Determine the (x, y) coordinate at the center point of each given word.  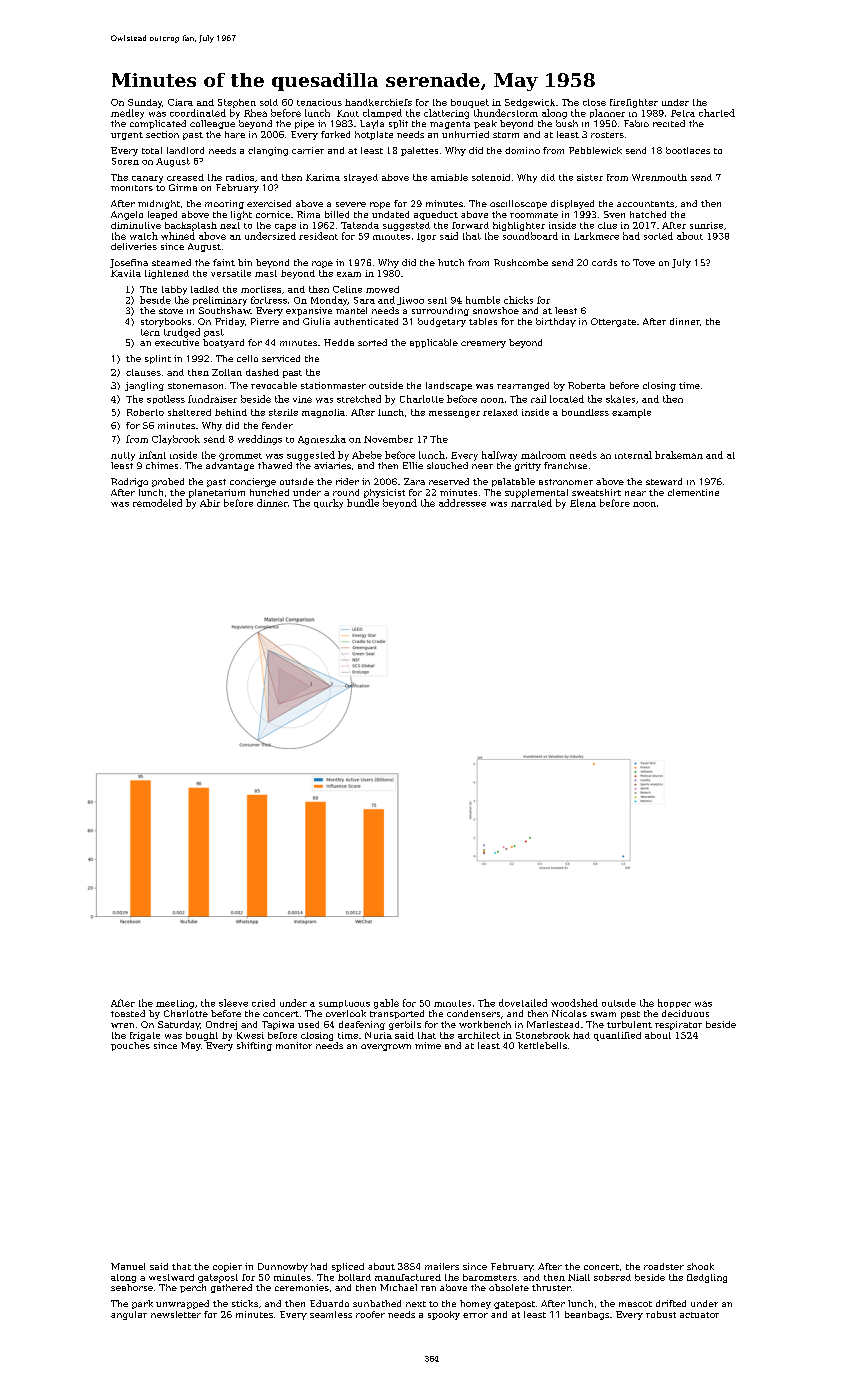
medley (127, 114)
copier (227, 1267)
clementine (693, 492)
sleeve (233, 1003)
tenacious (319, 102)
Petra (683, 113)
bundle (363, 503)
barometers (490, 1277)
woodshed (574, 1003)
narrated (531, 503)
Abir (210, 503)
